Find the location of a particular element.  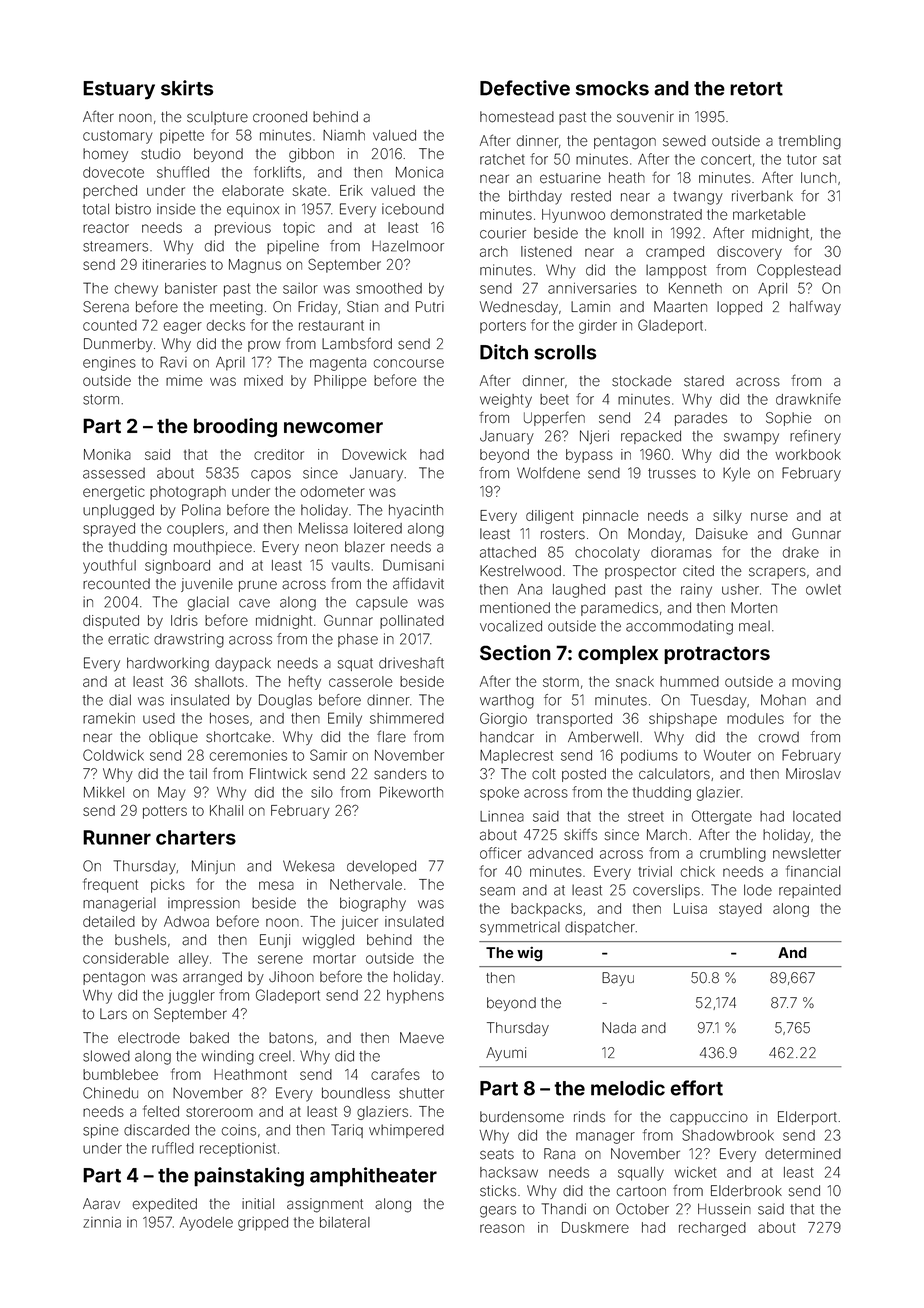

coins is located at coordinates (239, 1130).
